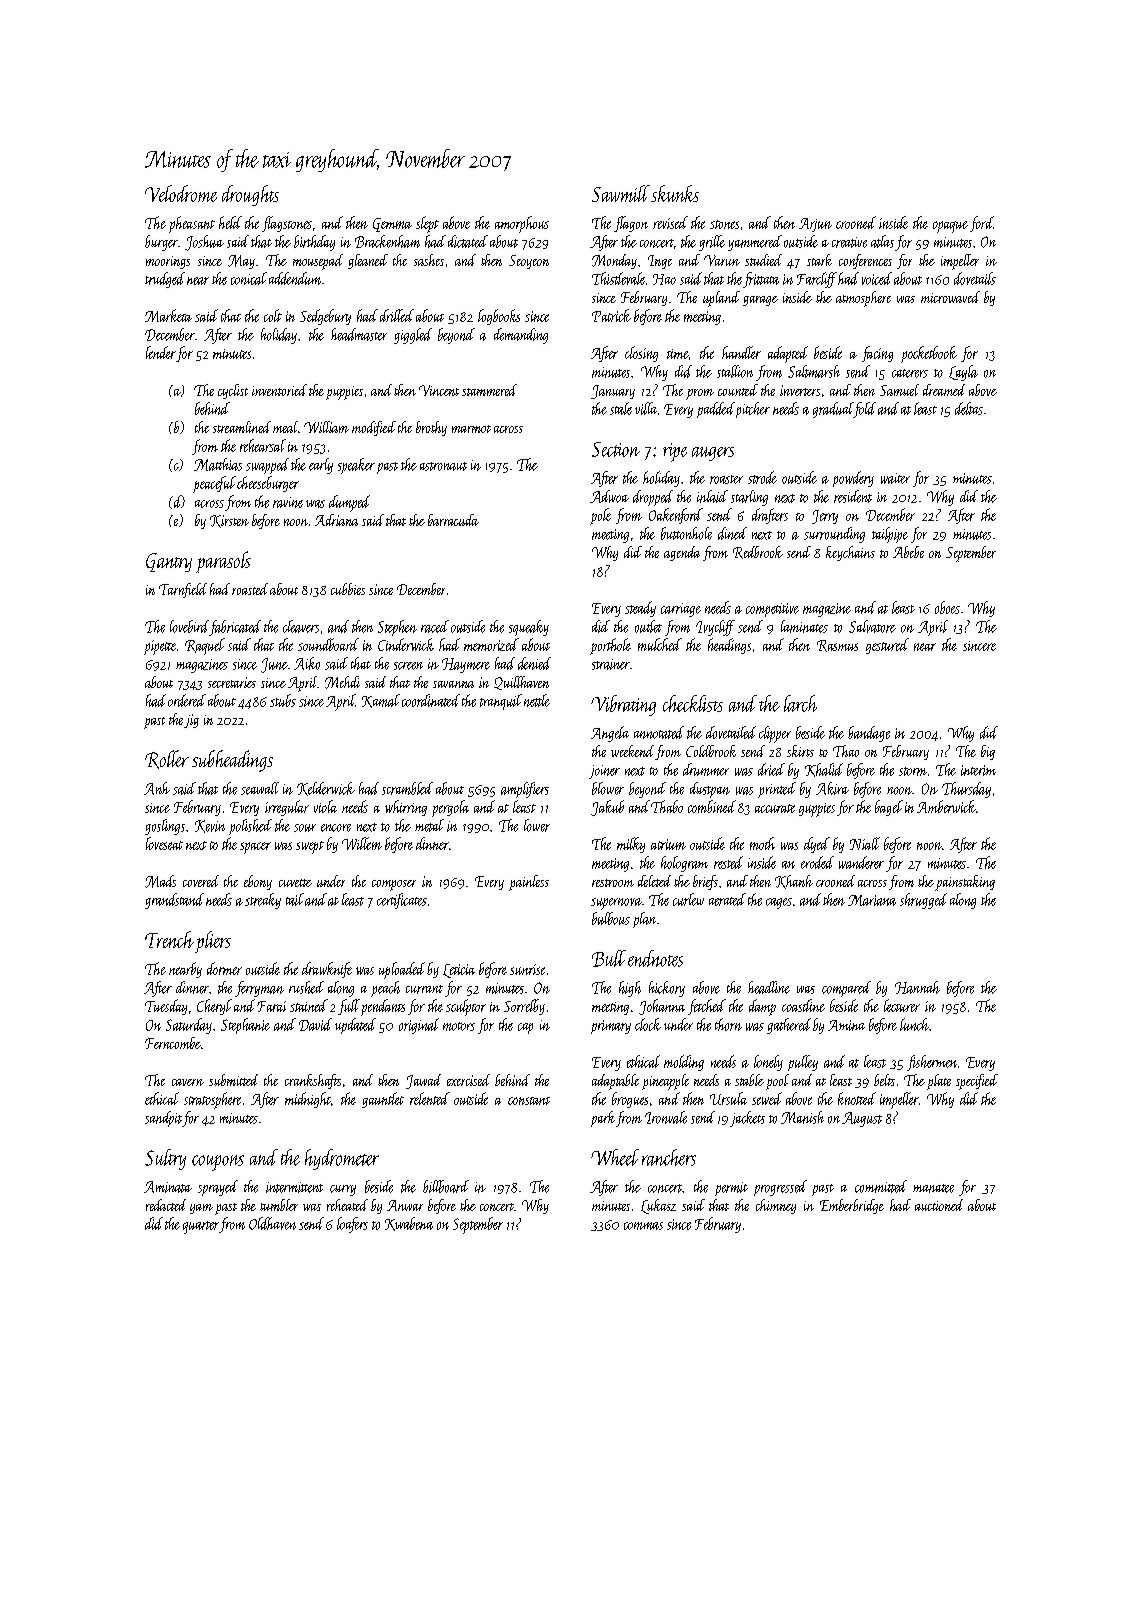  What do you see at coordinates (318, 262) in the page?
I see `mousepad` at bounding box center [318, 262].
